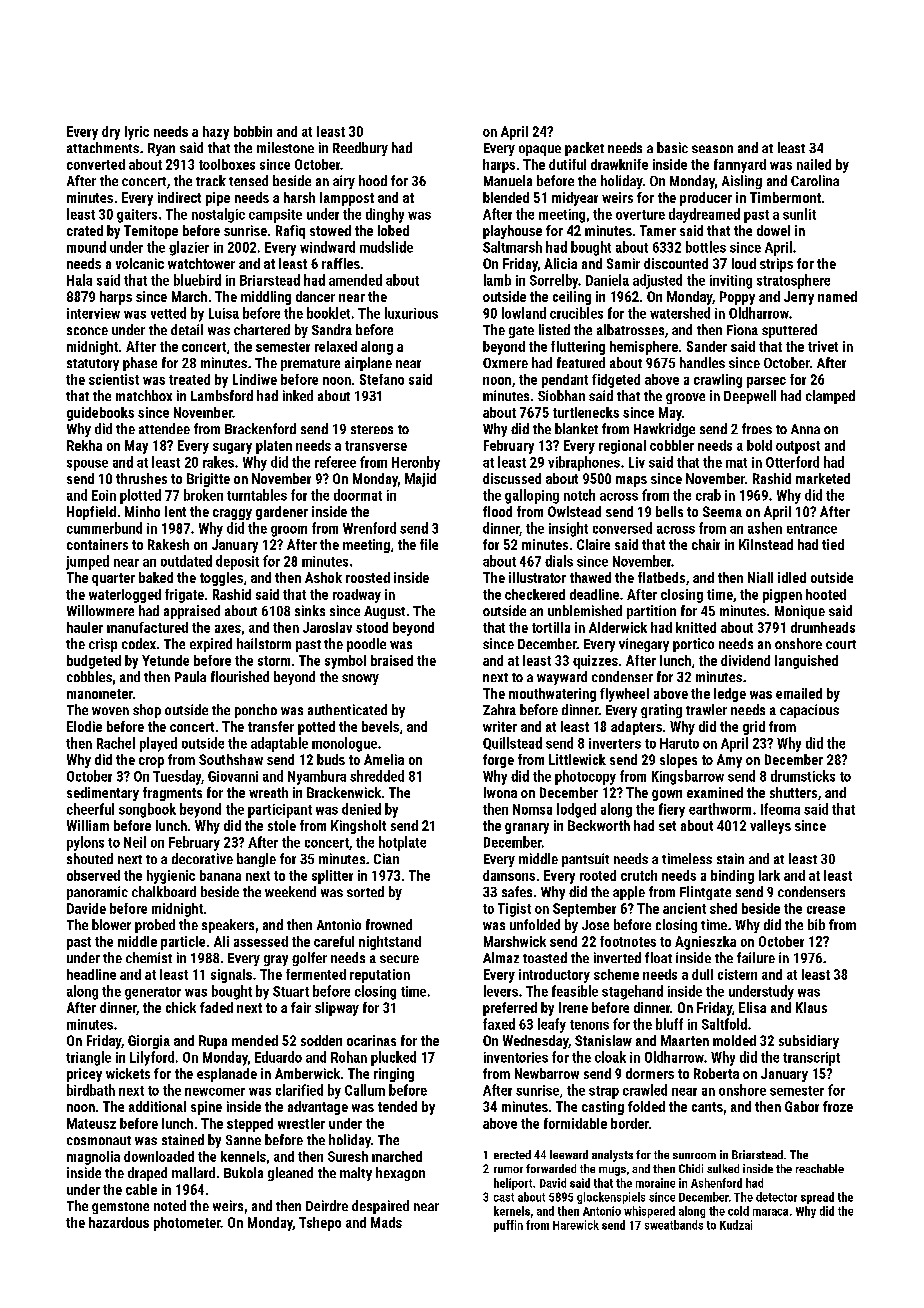 This document has width=924, height=1308. Describe the element at coordinates (389, 924) in the document. I see `frowned` at that location.
